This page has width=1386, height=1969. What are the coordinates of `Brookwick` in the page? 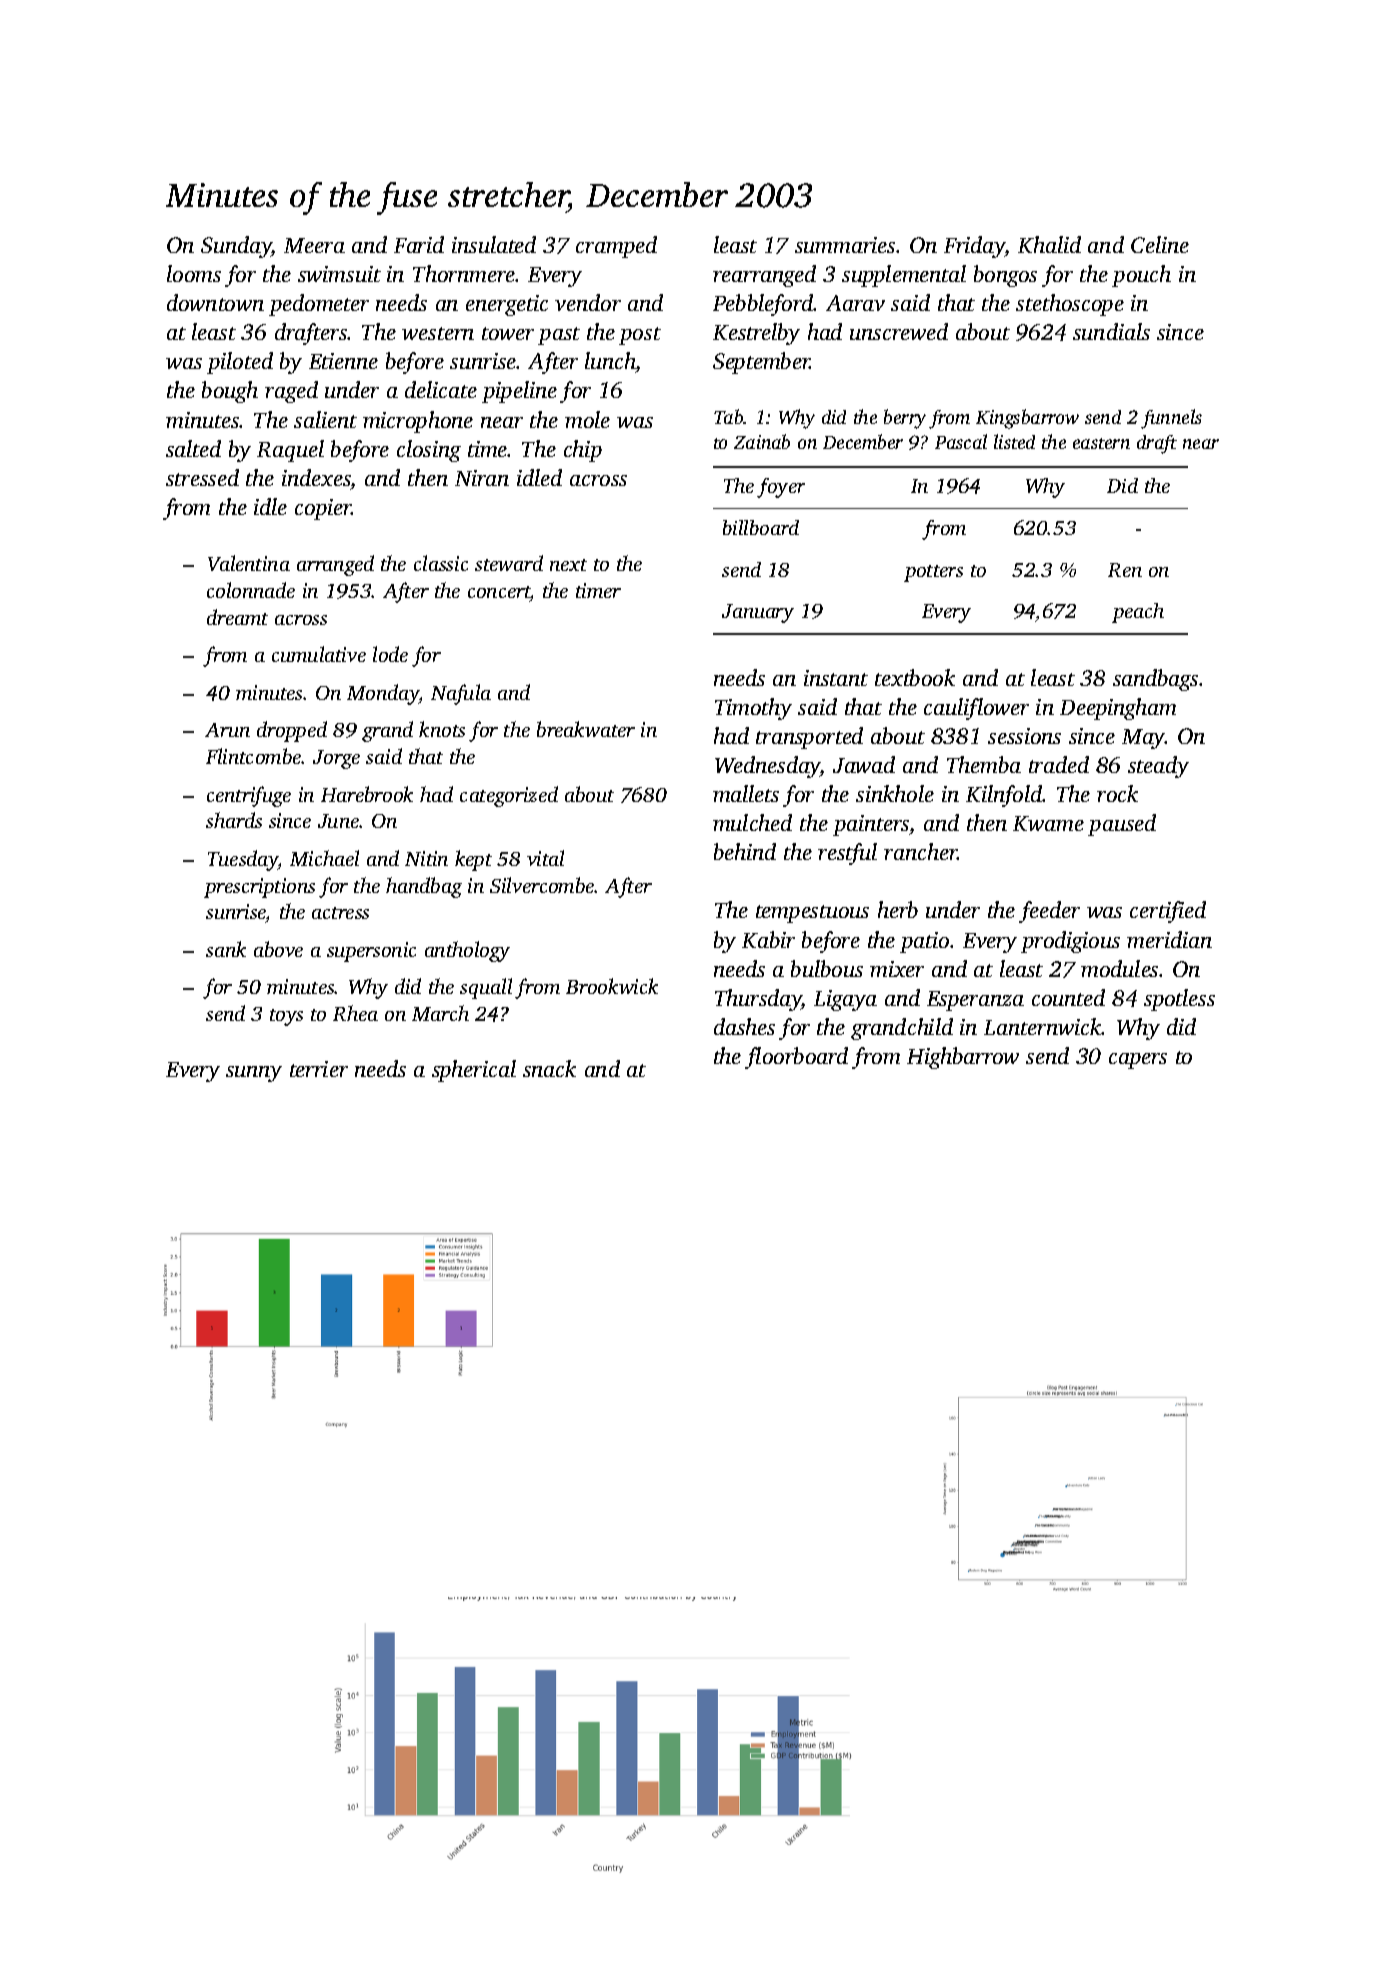 It's located at (612, 986).
